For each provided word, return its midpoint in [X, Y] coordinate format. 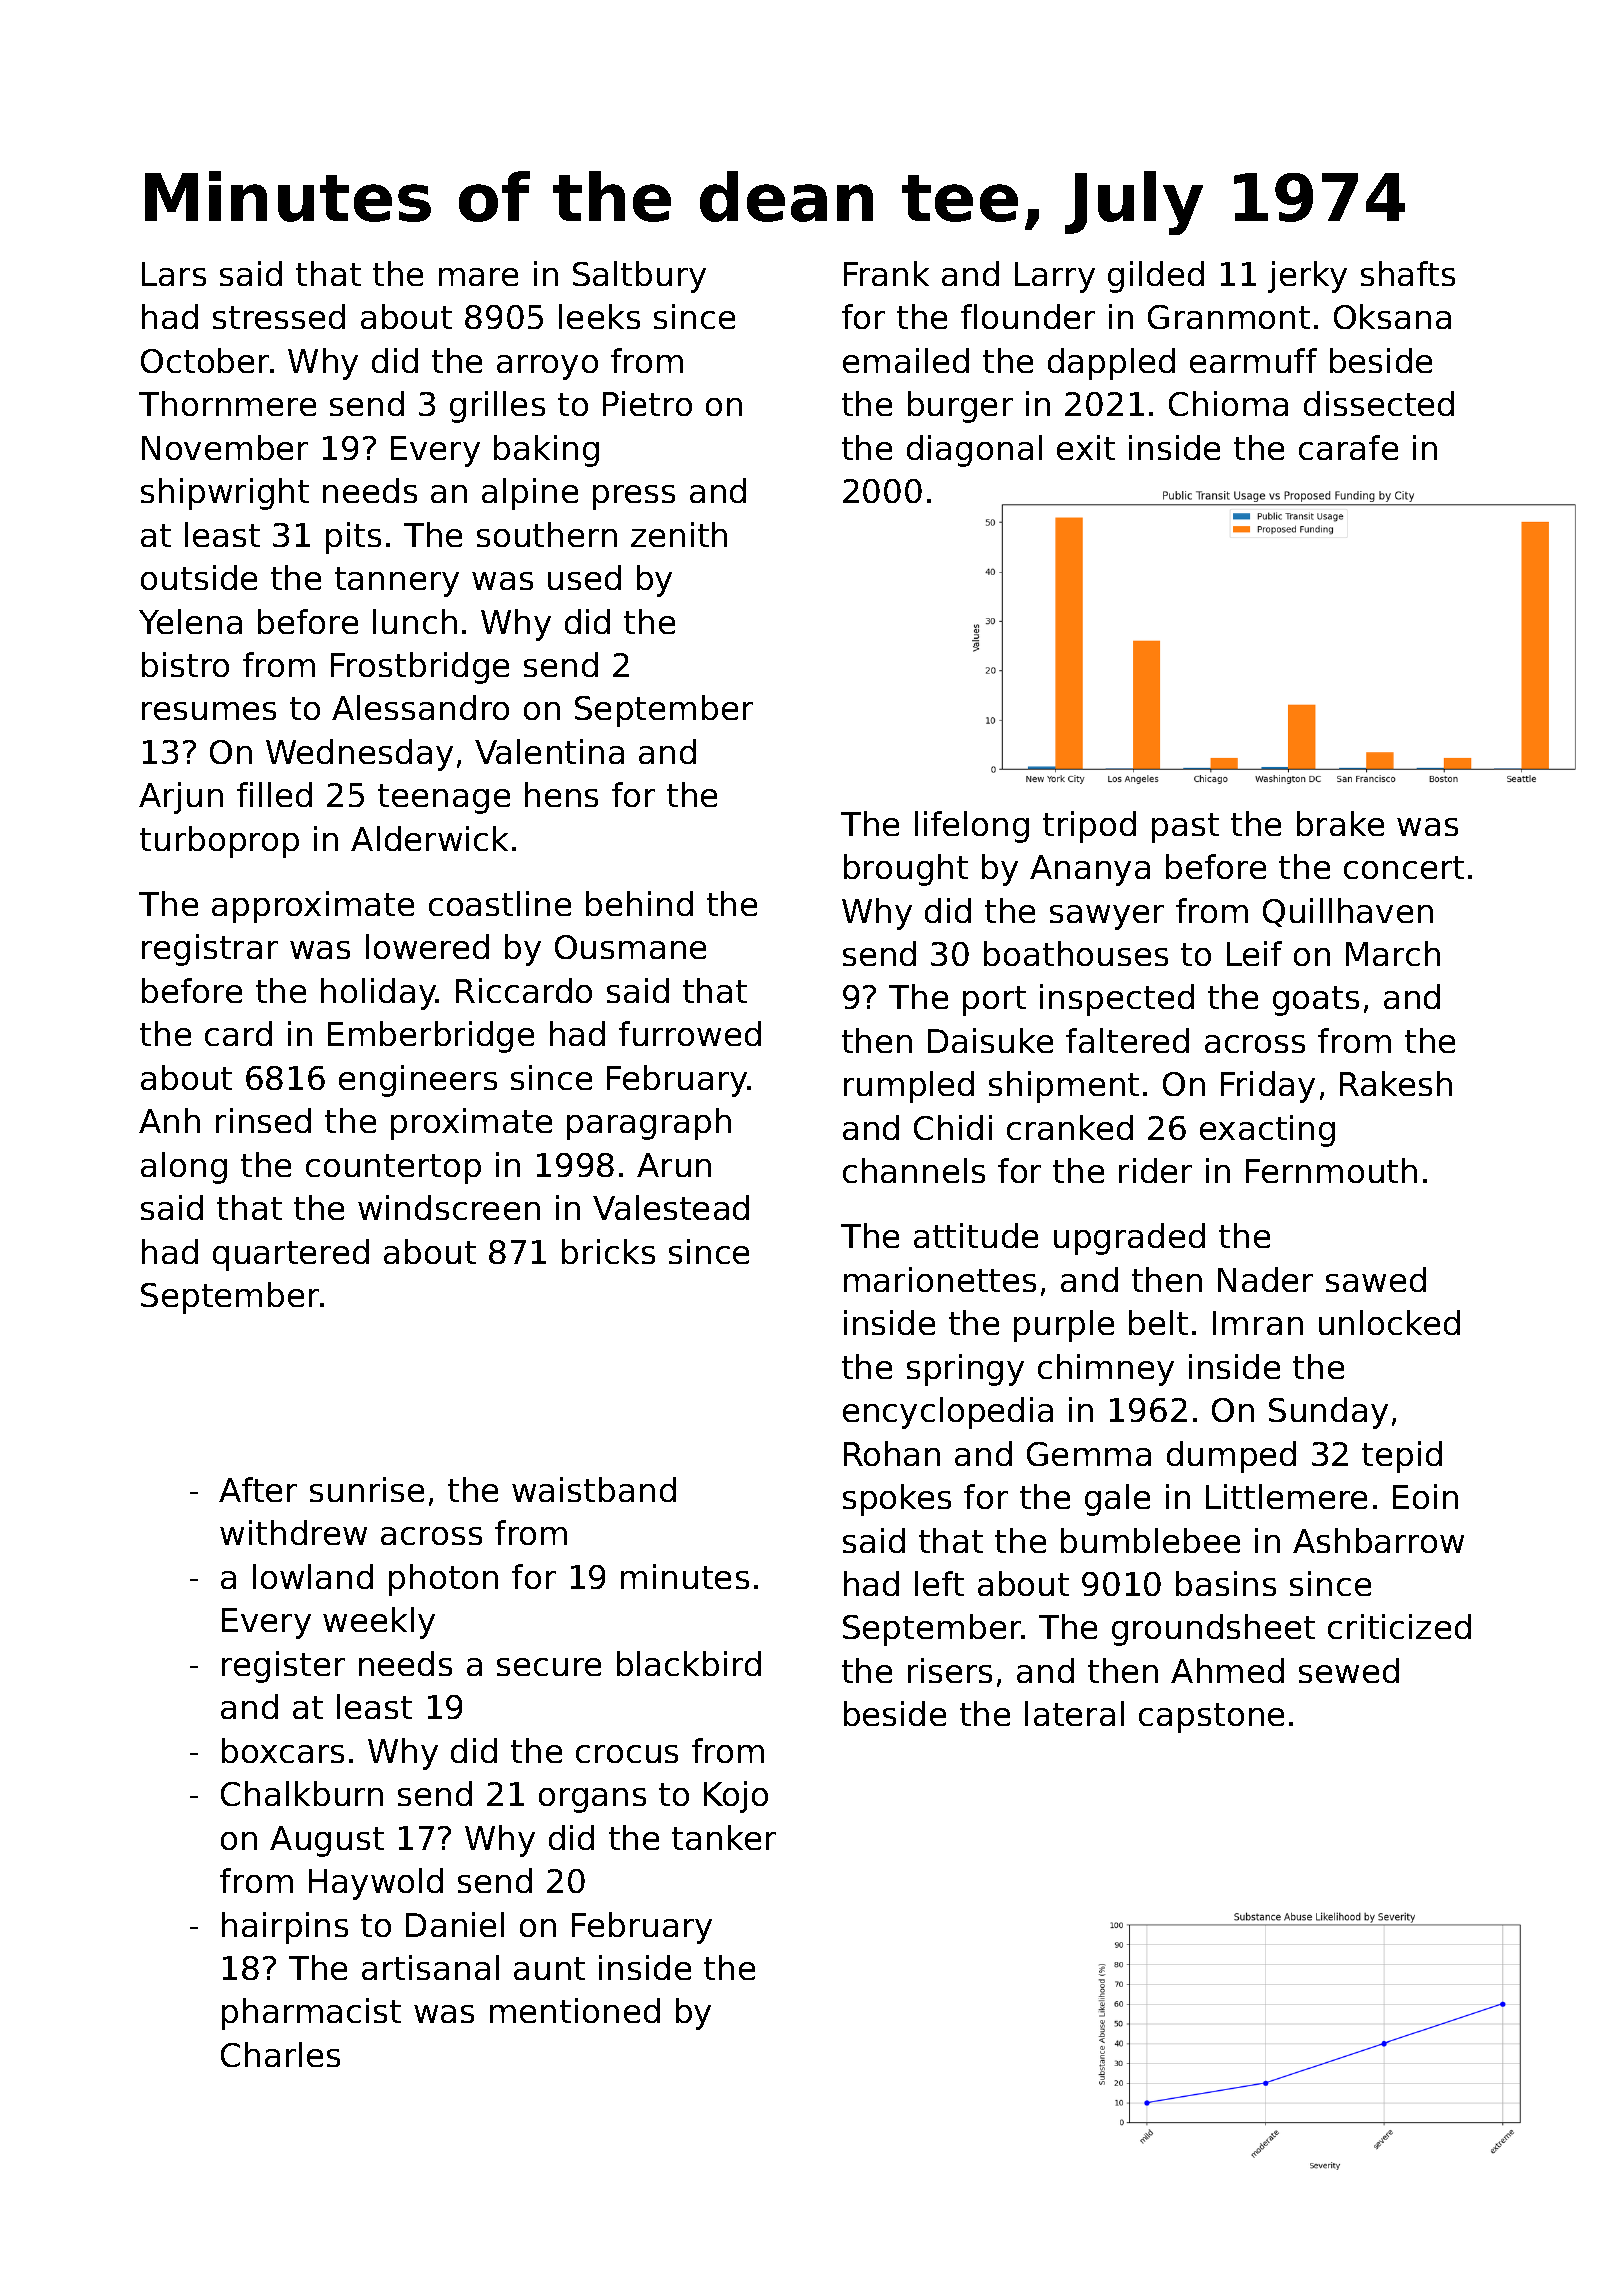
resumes [209, 711]
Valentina [549, 751]
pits [353, 538]
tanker [724, 1837]
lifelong [972, 827]
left [939, 1583]
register [283, 1667]
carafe [1348, 447]
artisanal [430, 1967]
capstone [1211, 1718]
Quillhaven [1348, 912]
